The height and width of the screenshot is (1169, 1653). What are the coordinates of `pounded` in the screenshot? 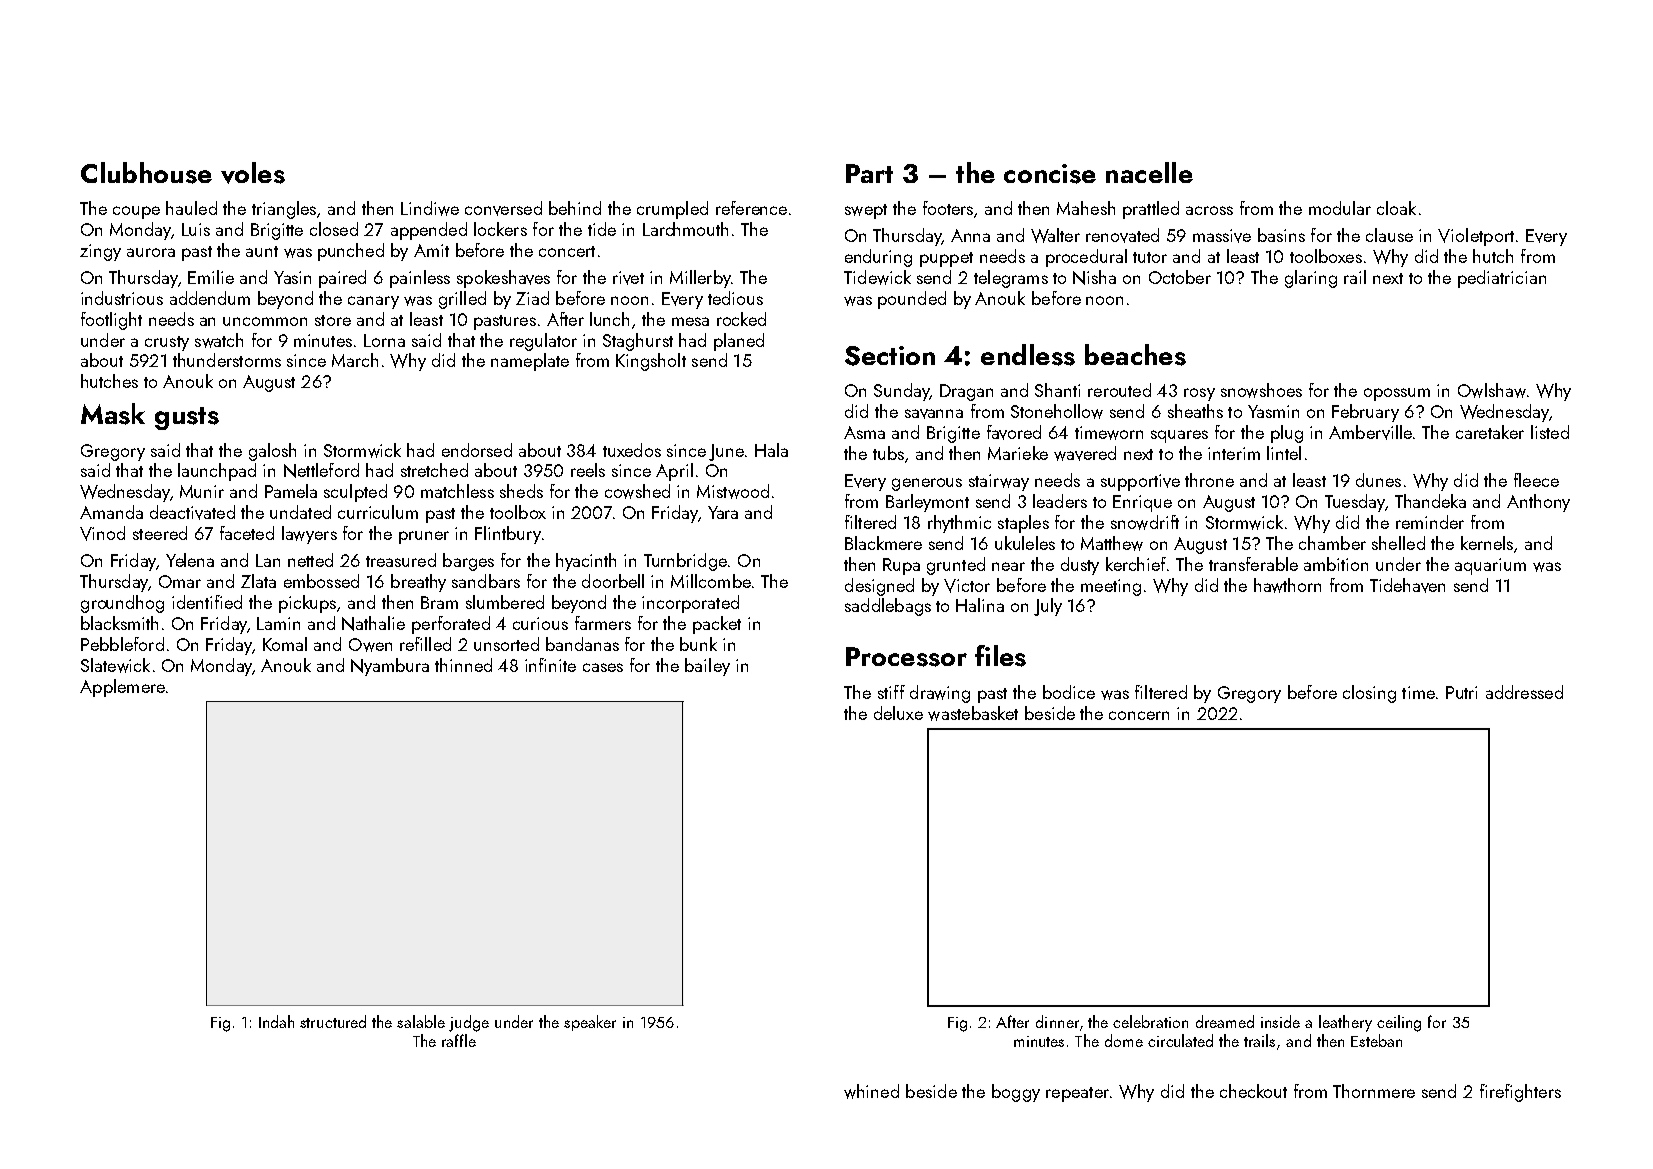 It's located at (912, 300).
